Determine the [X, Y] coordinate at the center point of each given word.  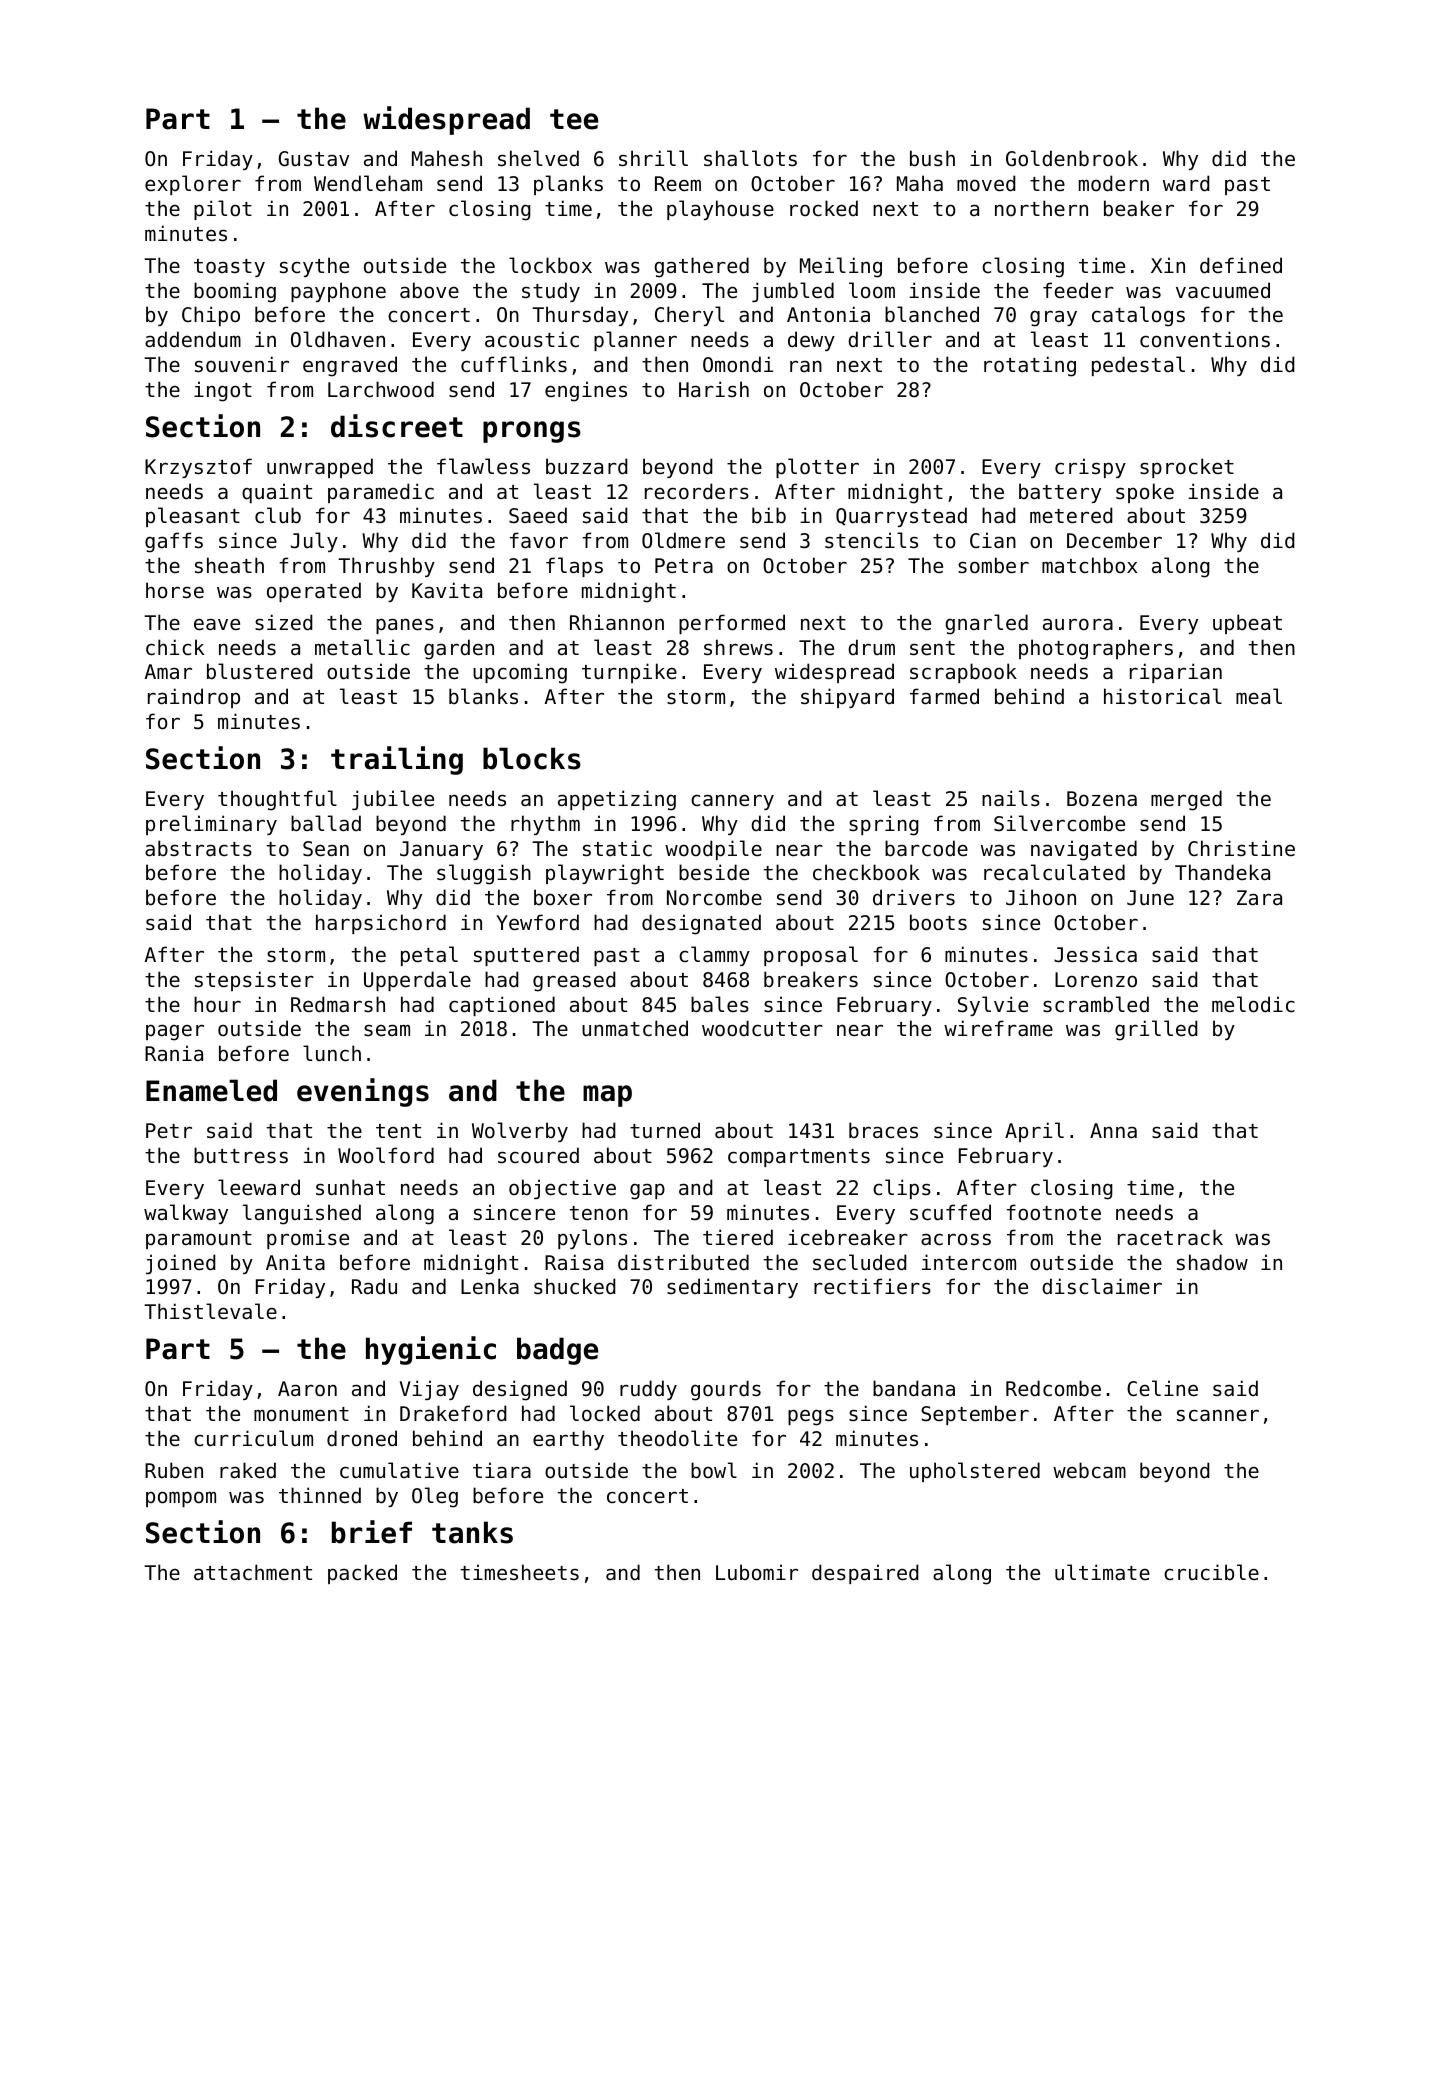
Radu [374, 1286]
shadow [1212, 1262]
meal [1259, 696]
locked [605, 1413]
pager [175, 1032]
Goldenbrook [1072, 158]
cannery [732, 802]
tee [574, 119]
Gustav [314, 159]
